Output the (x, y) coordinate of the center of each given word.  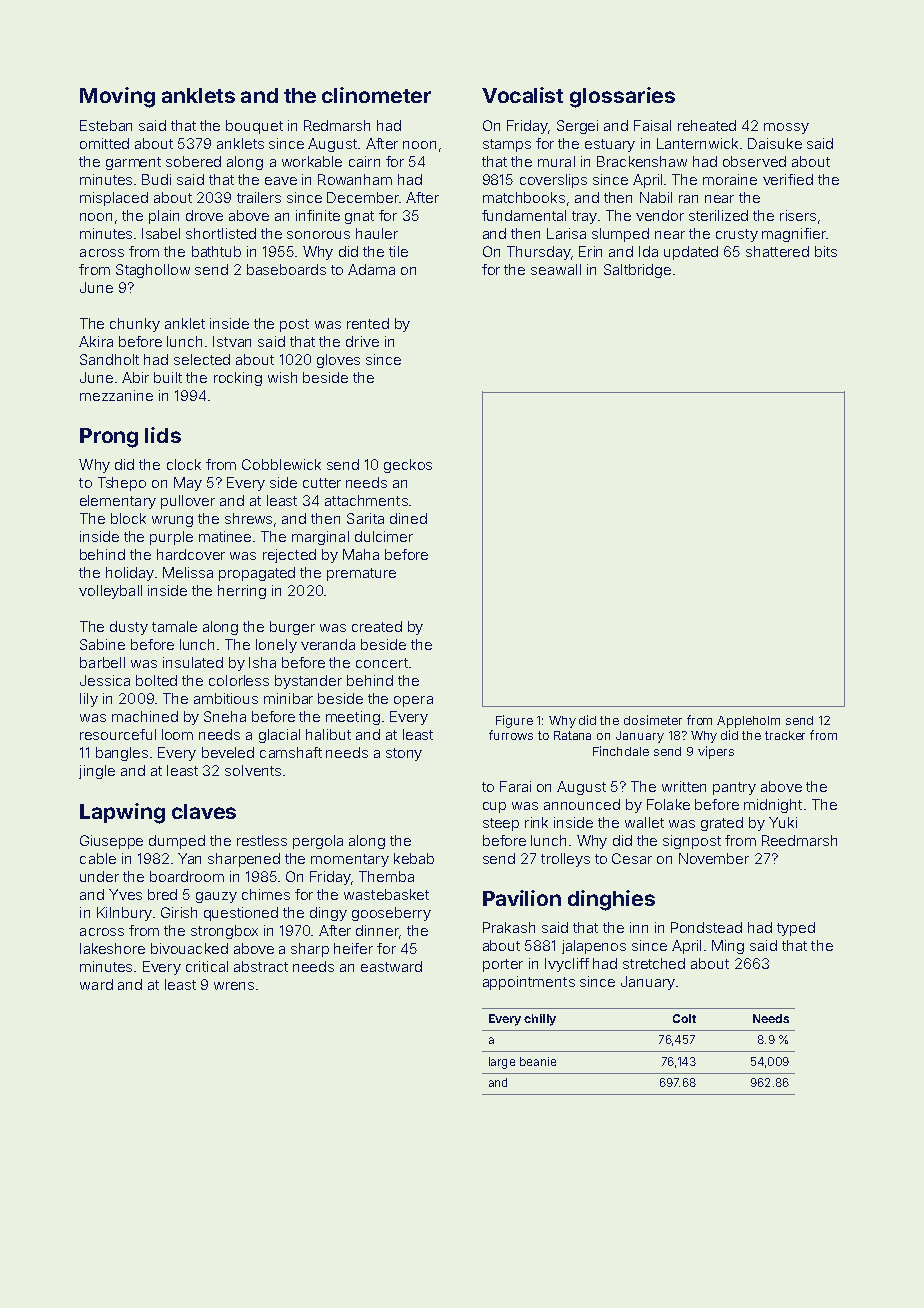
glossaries (622, 97)
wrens (234, 986)
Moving (117, 97)
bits (826, 251)
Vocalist (522, 95)
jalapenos (594, 947)
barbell (102, 662)
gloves (338, 361)
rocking (238, 379)
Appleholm (748, 722)
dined (408, 518)
